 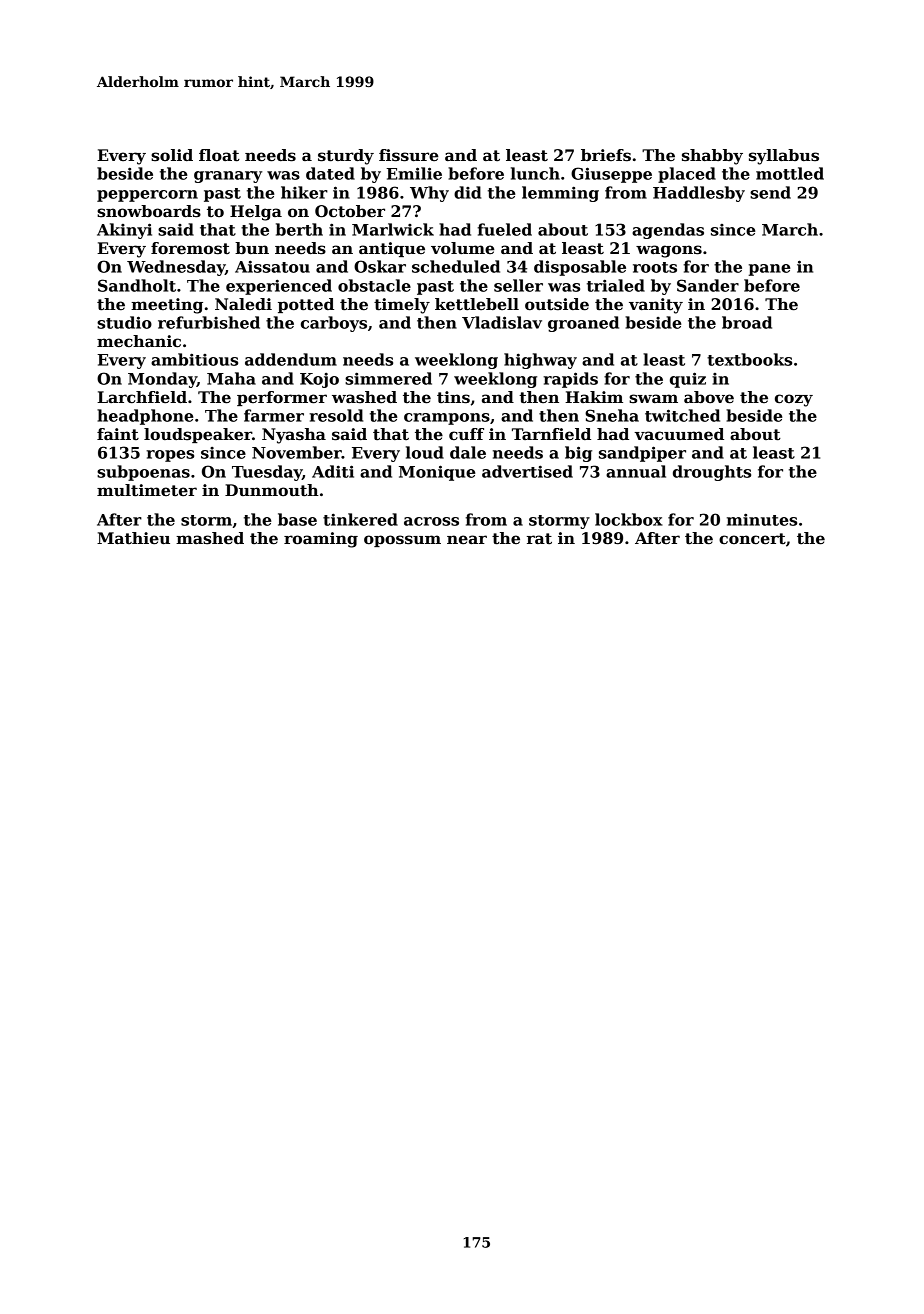 I want to click on lemming, so click(x=560, y=194).
